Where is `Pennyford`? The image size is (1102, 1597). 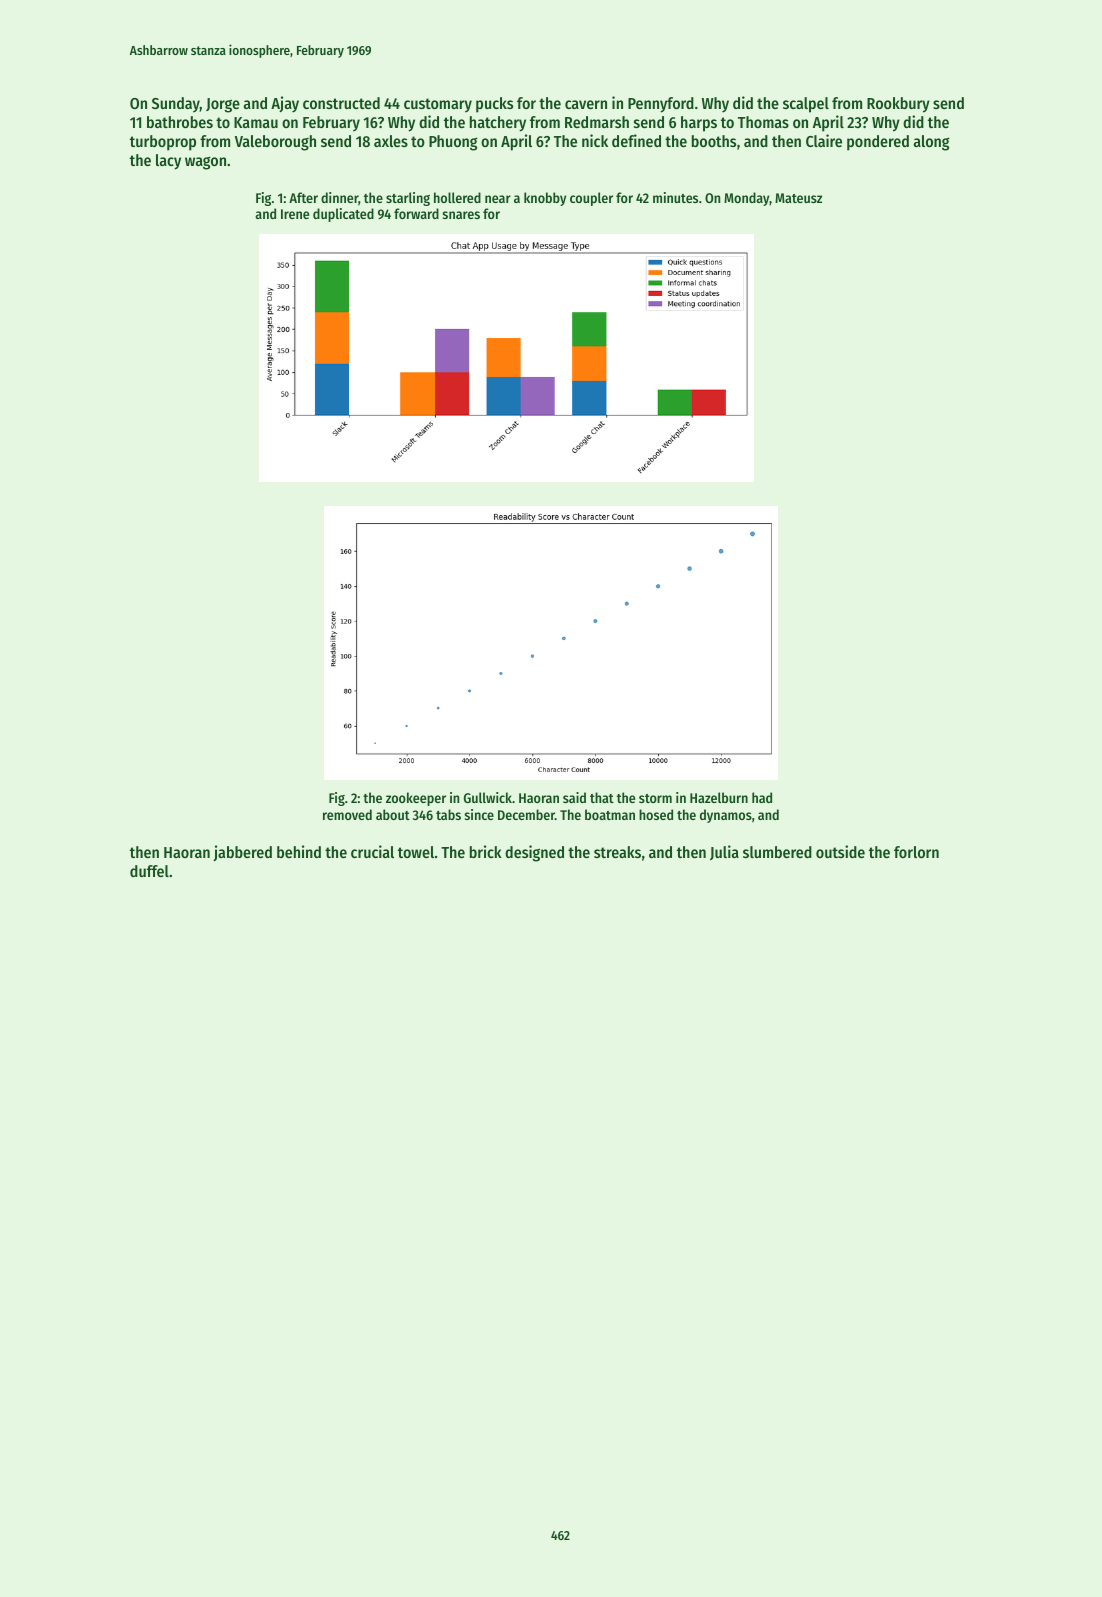 Pennyford is located at coordinates (661, 105).
